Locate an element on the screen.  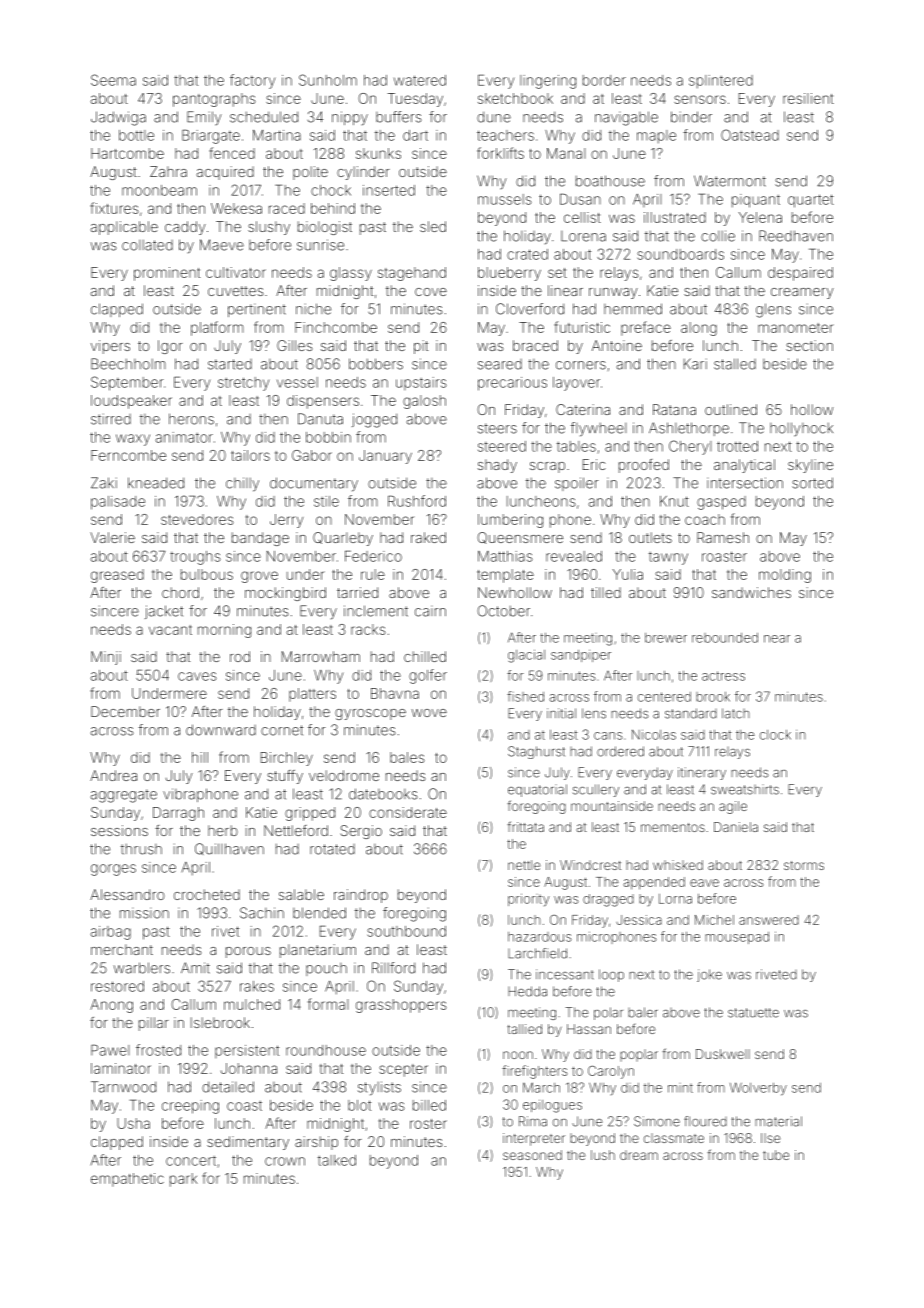
Tuesday is located at coordinates (415, 100).
